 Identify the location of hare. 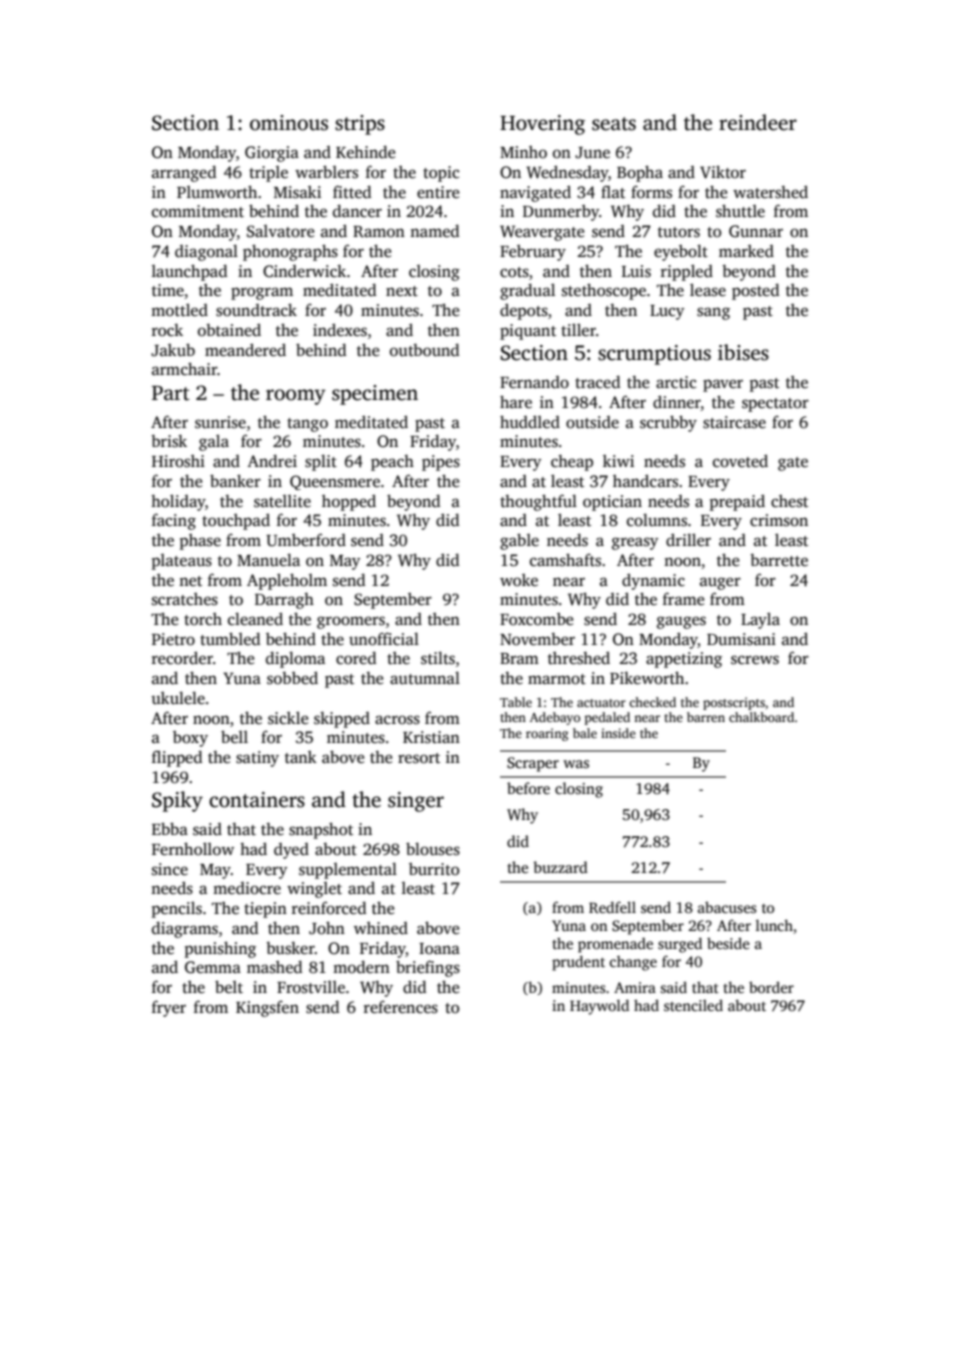
(516, 401).
